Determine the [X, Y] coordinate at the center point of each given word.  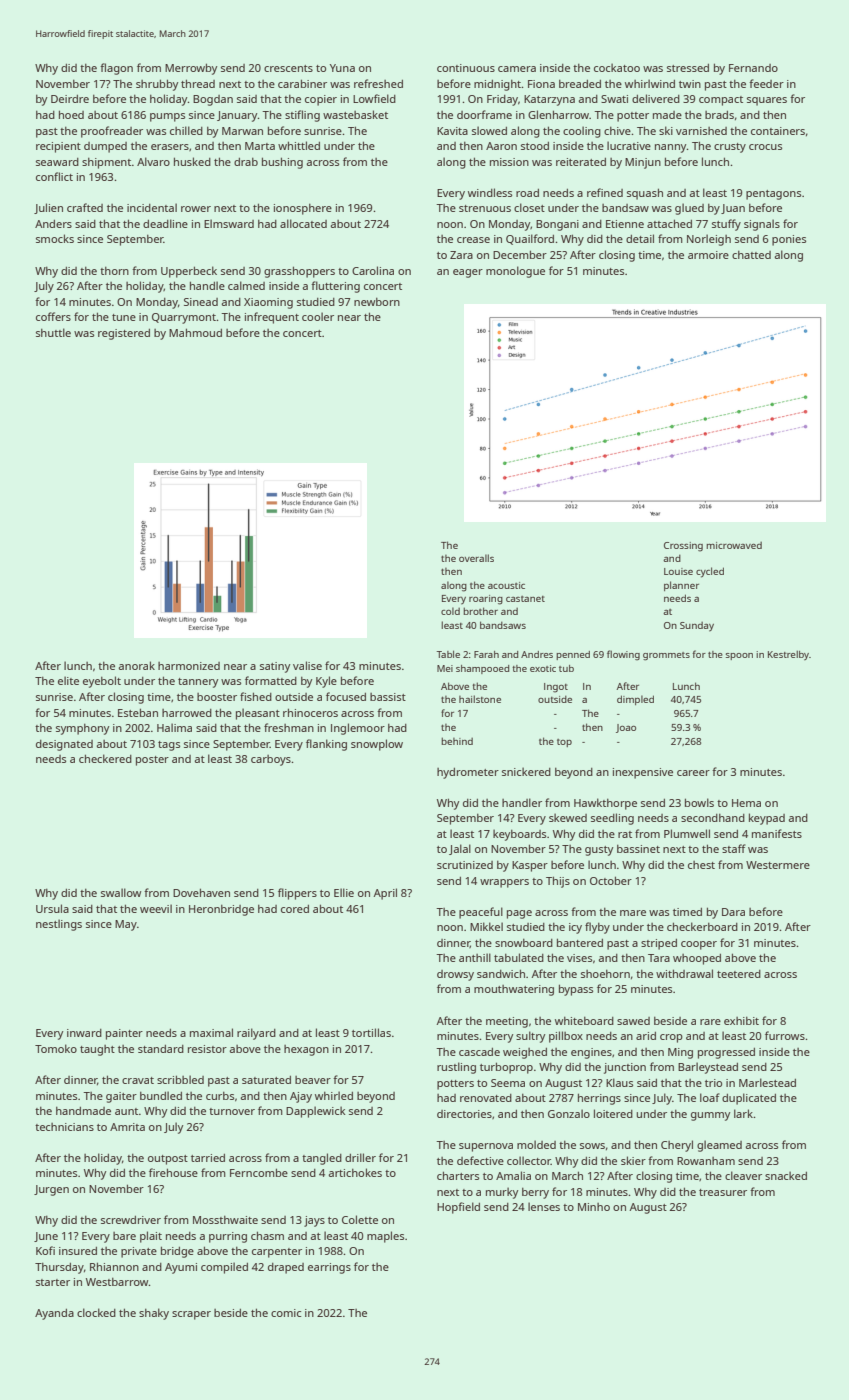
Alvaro [153, 161]
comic [286, 1313]
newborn [377, 302]
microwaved [734, 545]
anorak [137, 665]
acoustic [506, 585]
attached [669, 223]
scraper [191, 1315]
